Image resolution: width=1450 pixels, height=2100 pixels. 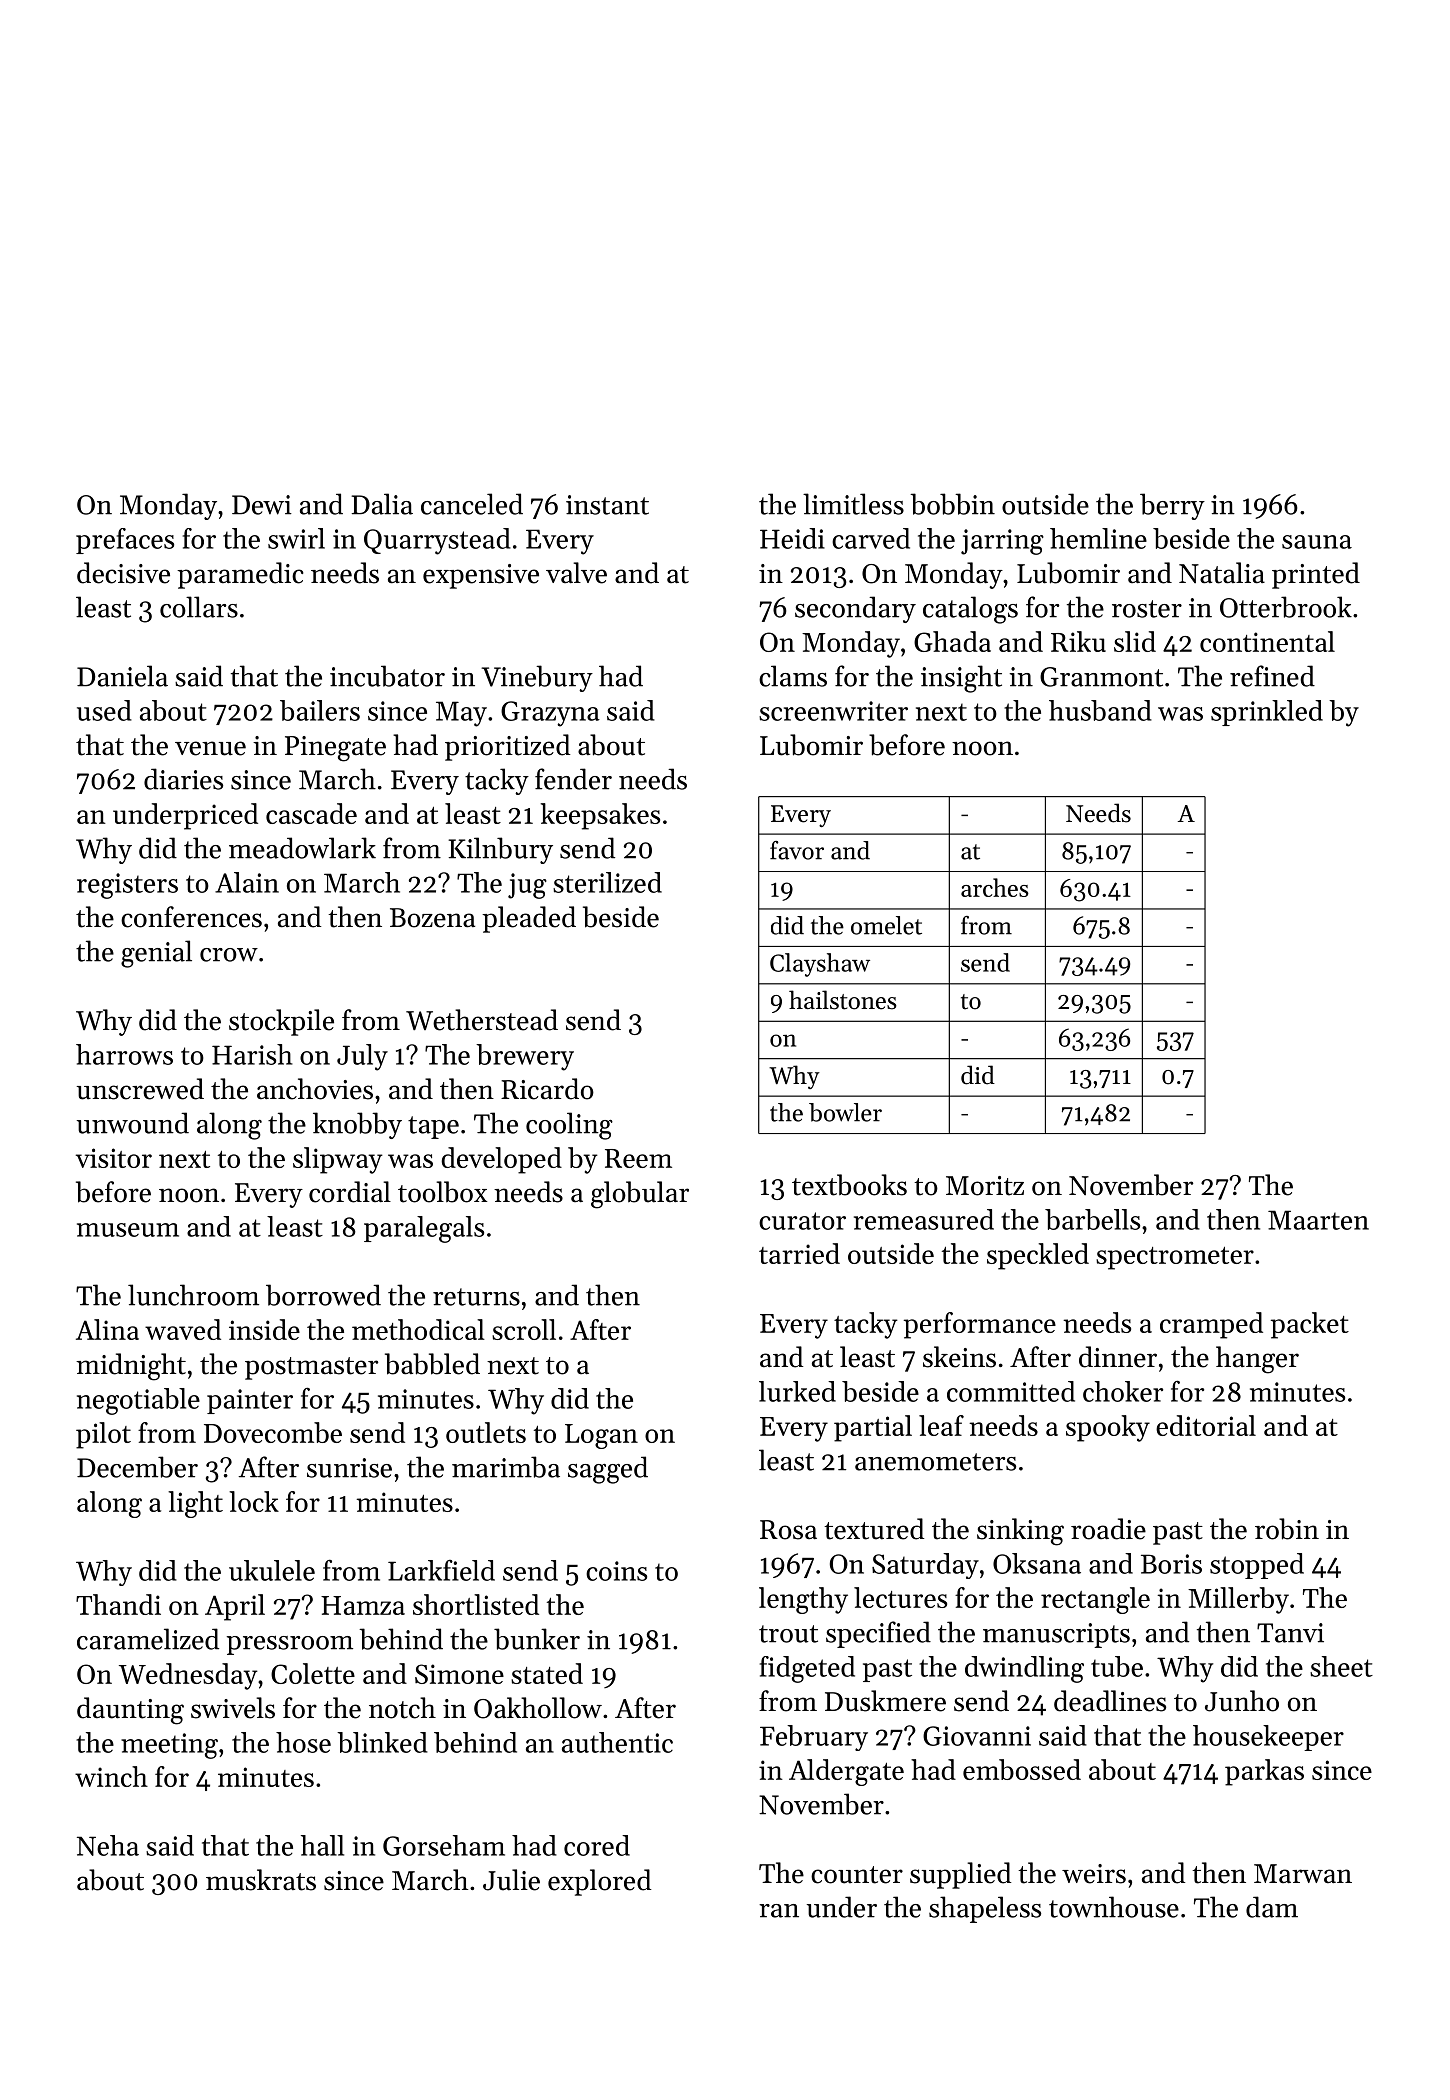 What do you see at coordinates (1257, 1360) in the document?
I see `hanger` at bounding box center [1257, 1360].
